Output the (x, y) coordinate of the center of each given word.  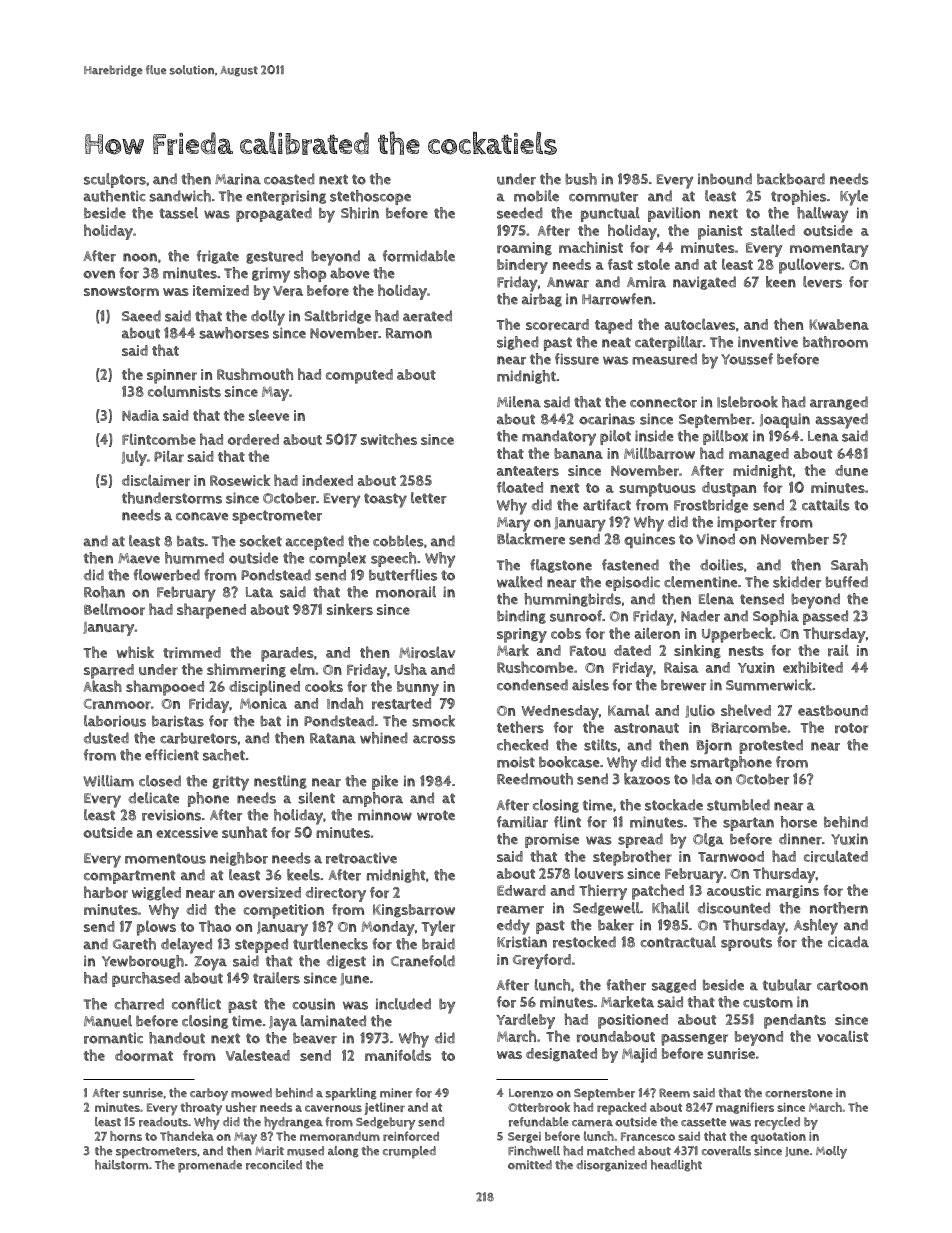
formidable (419, 256)
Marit (269, 1151)
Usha (410, 669)
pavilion (674, 214)
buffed (847, 582)
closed (160, 781)
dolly (268, 318)
